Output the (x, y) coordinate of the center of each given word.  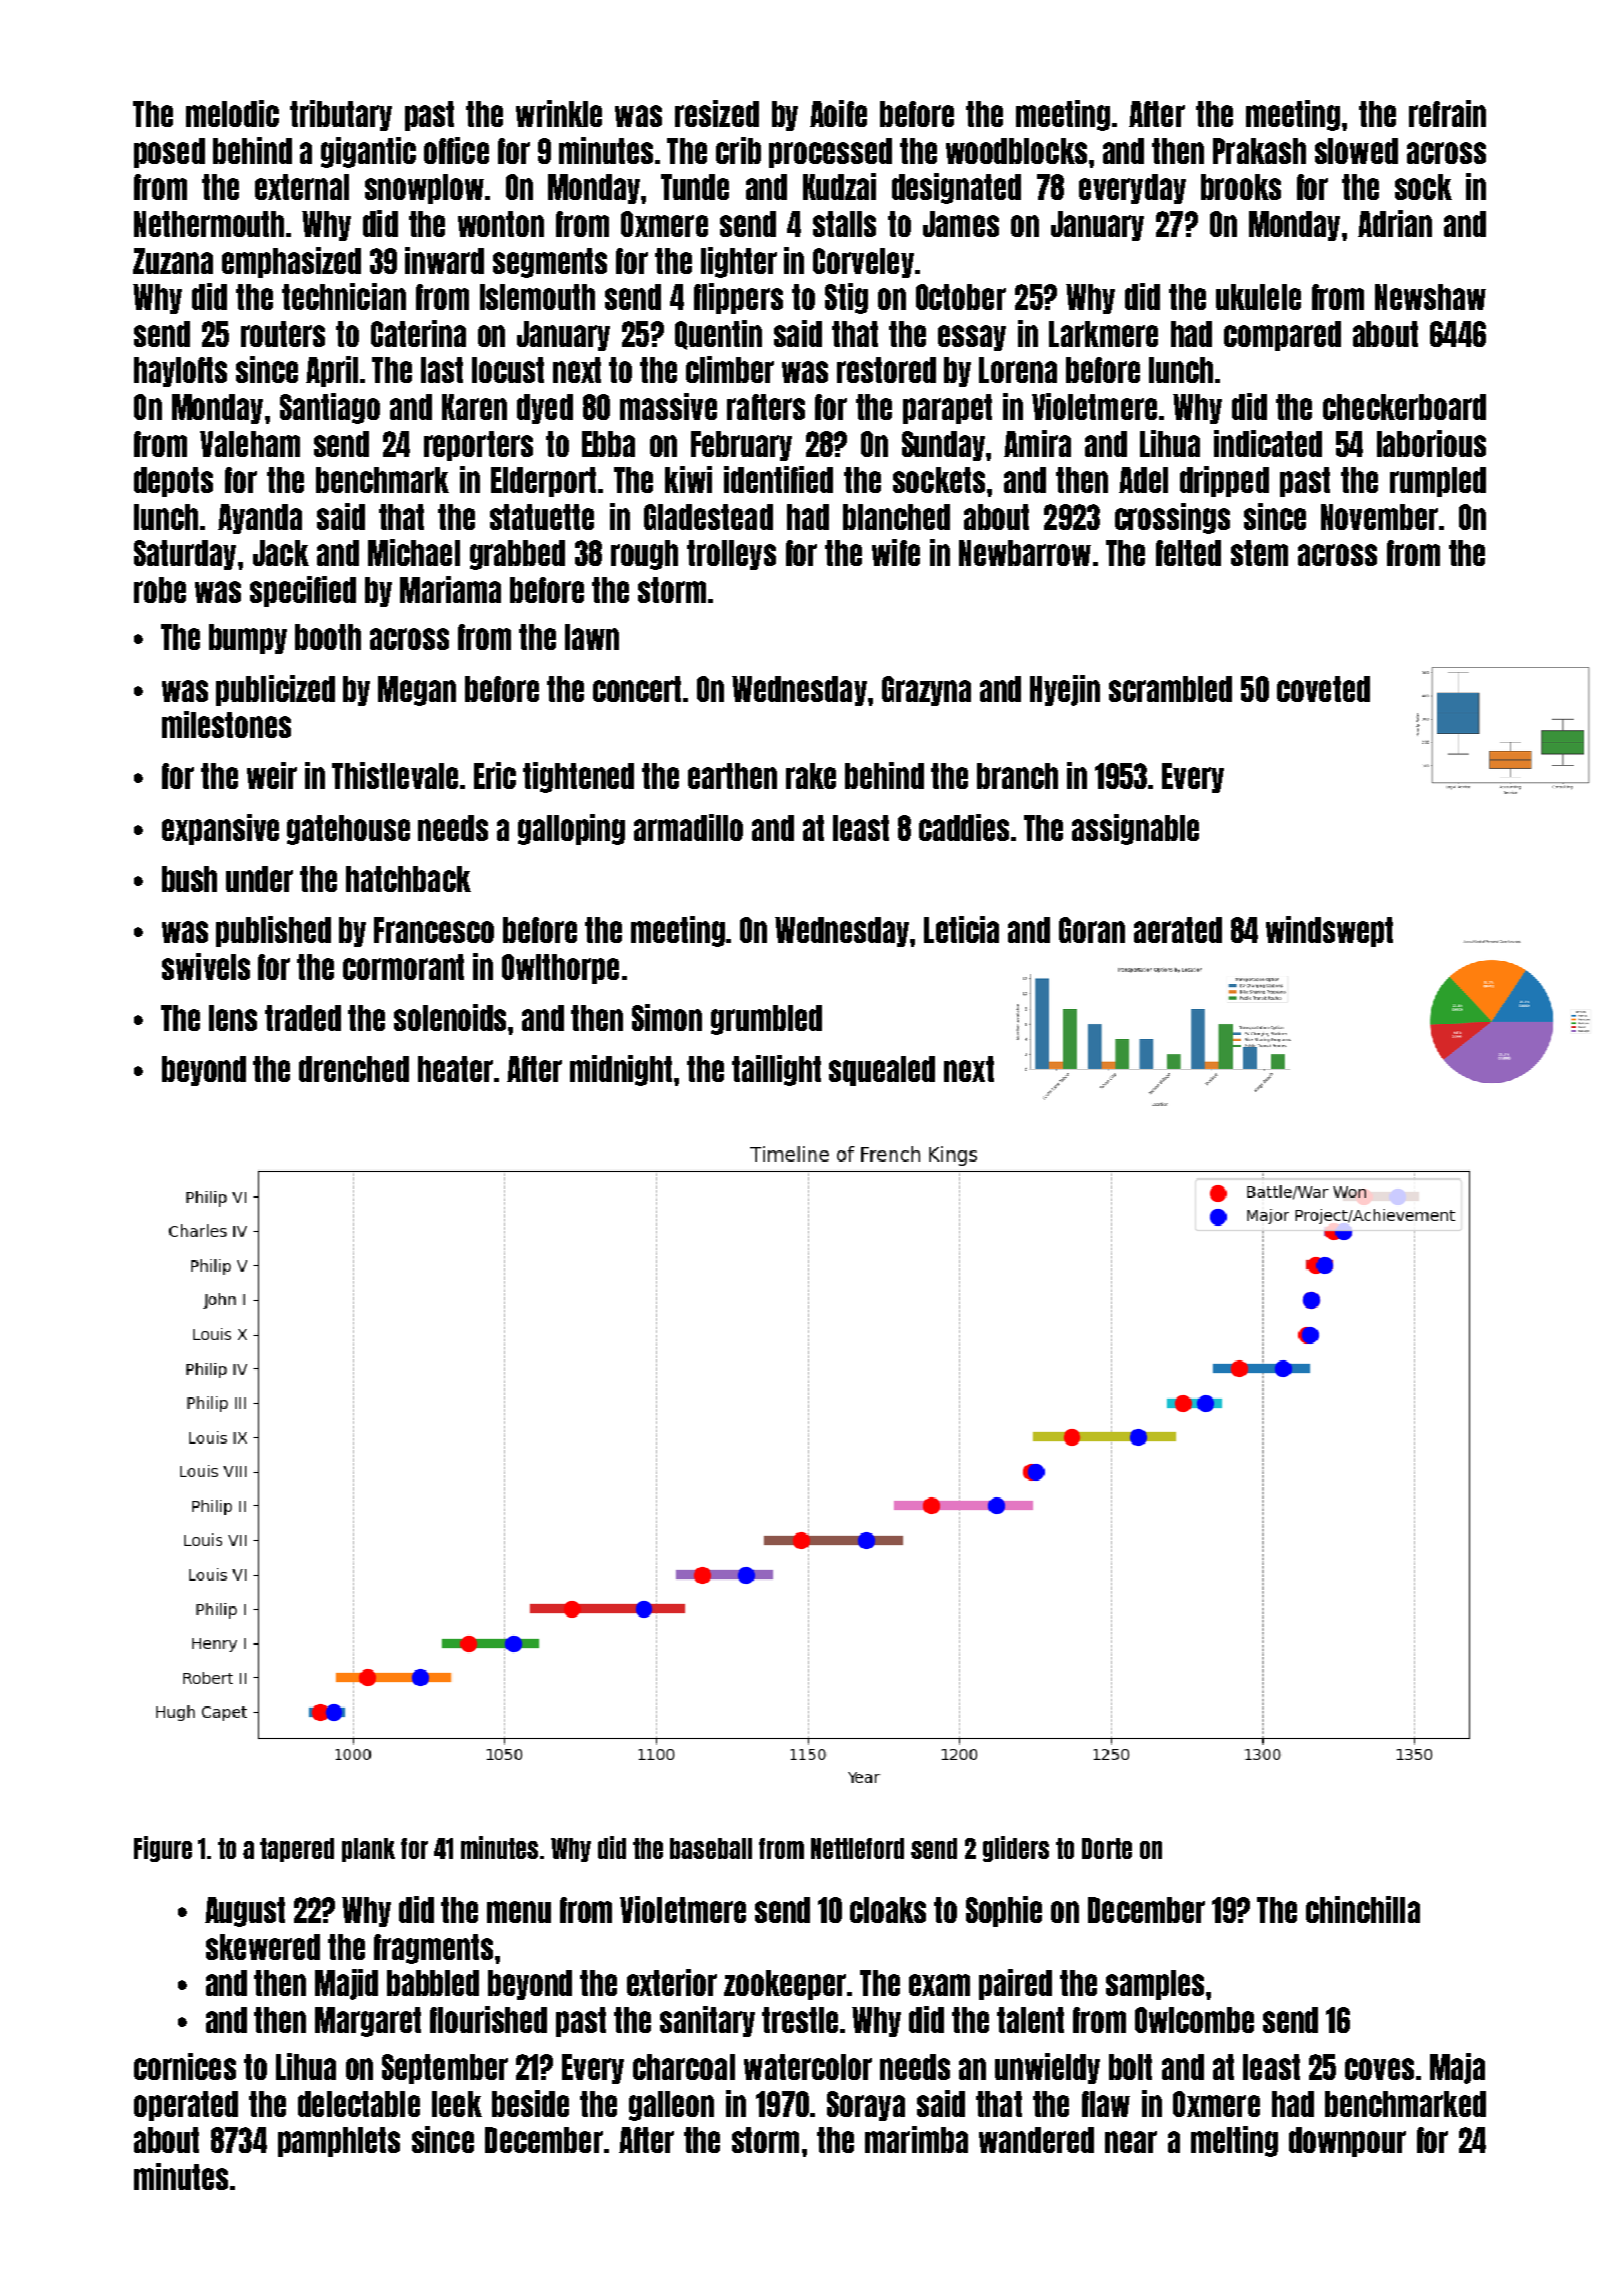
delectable (359, 2104)
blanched (896, 517)
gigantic (368, 152)
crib (738, 150)
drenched (354, 1069)
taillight (776, 1070)
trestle (800, 2020)
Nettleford (857, 1848)
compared (1282, 336)
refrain (1447, 113)
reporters (478, 446)
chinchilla (1363, 1909)
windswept (1329, 931)
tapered (297, 1850)
